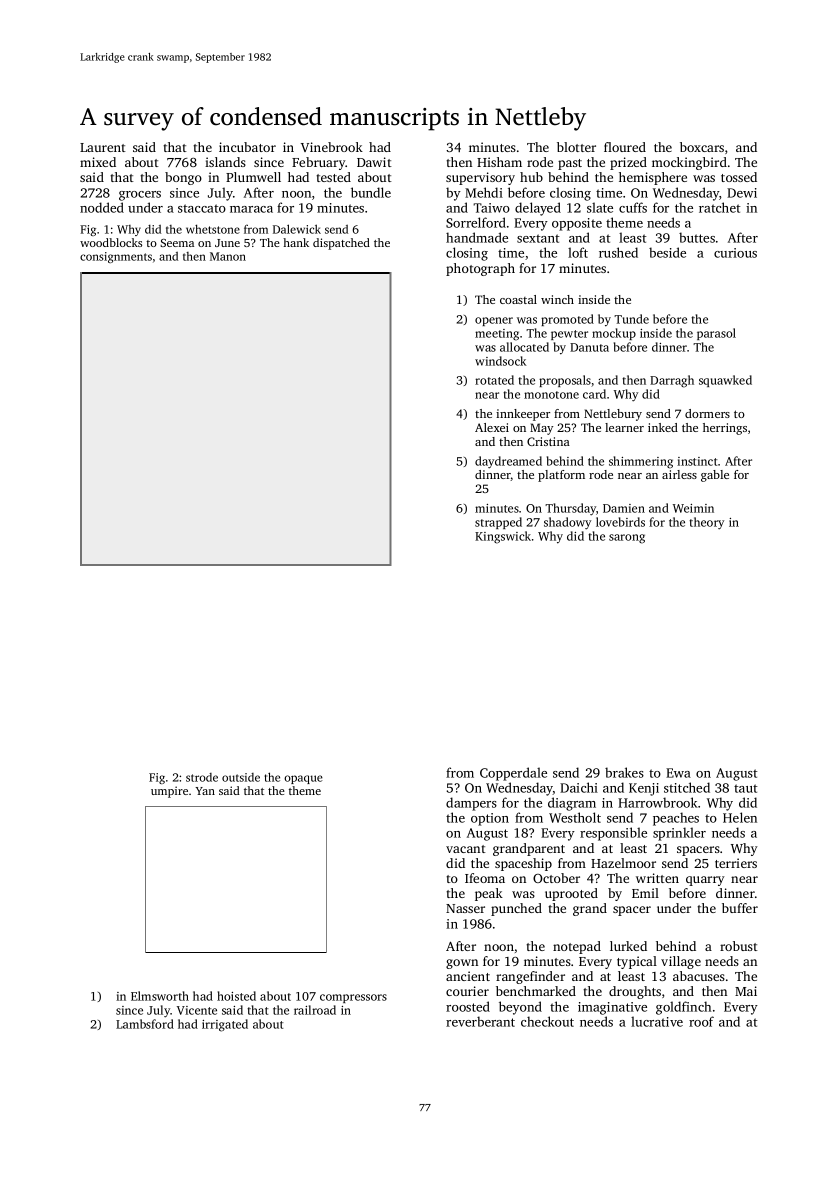 This screenshot has width=838, height=1189. Describe the element at coordinates (625, 147) in the screenshot. I see `floured` at that location.
